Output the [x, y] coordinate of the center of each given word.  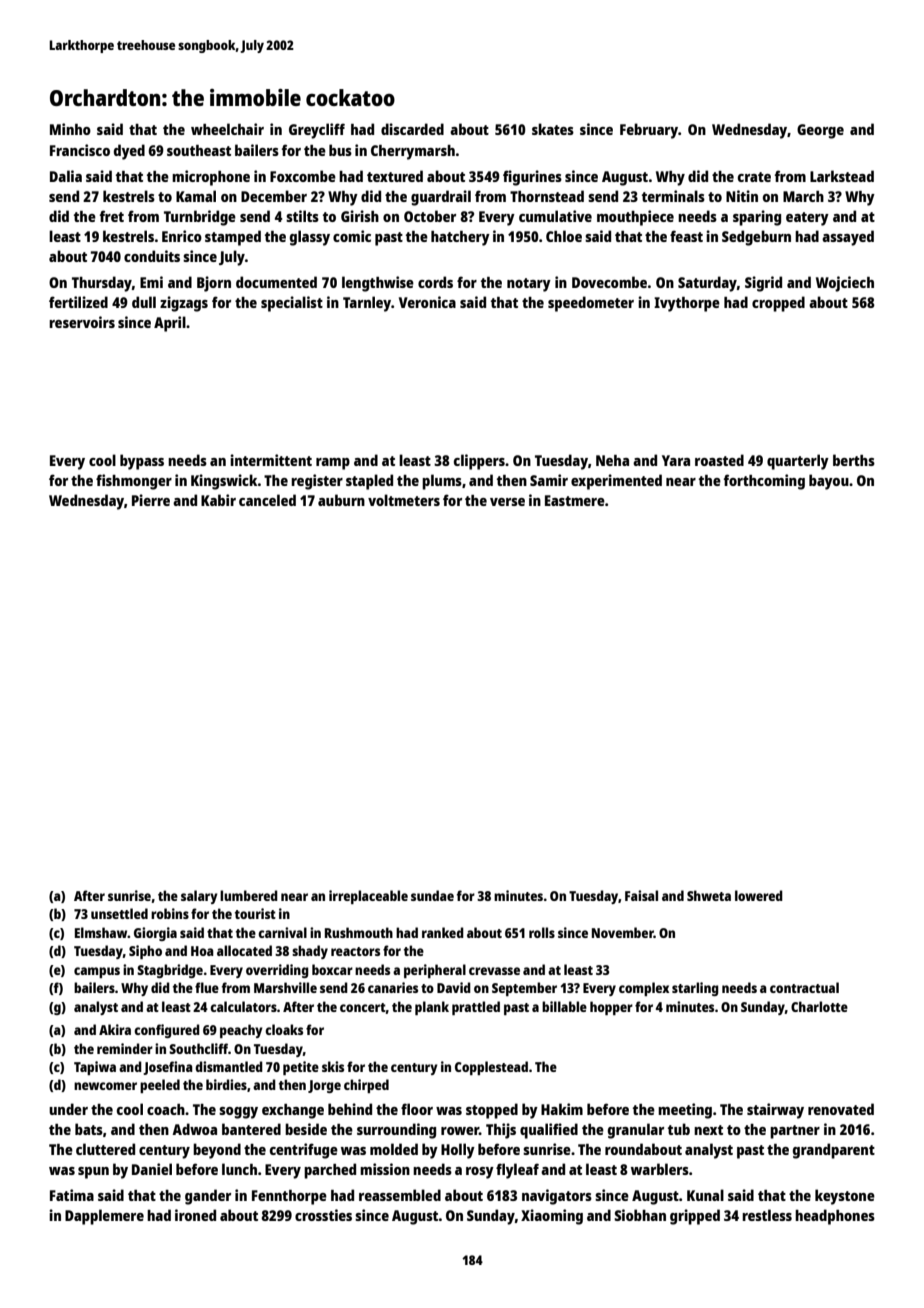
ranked [443, 932]
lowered [759, 895]
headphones [835, 1217]
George [820, 131]
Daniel [152, 1169]
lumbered [249, 895]
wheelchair [227, 129]
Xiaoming [552, 1217]
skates [553, 129]
